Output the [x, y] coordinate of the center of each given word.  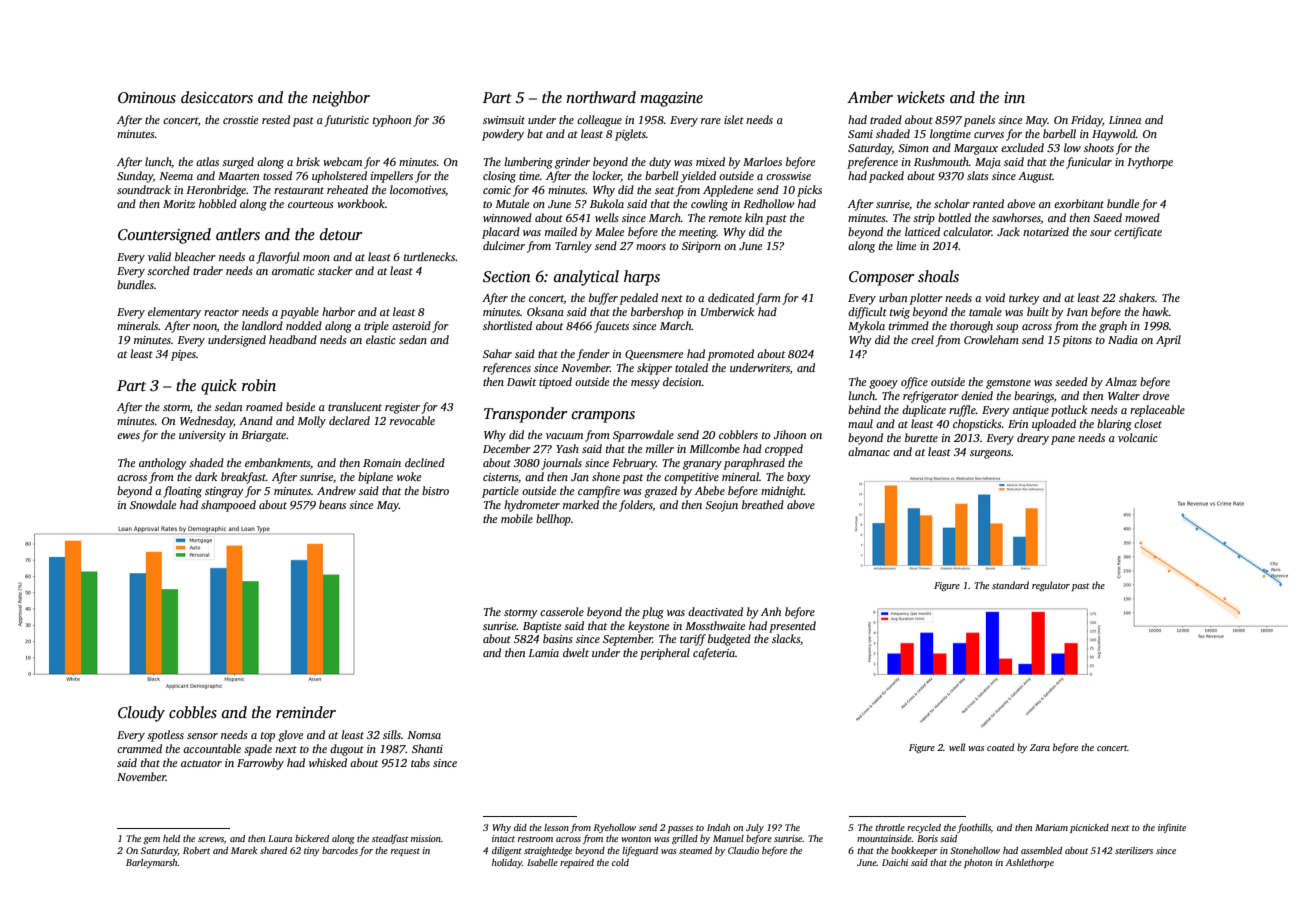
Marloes [762, 161]
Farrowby [260, 764]
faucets [611, 327]
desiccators [217, 97]
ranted [988, 203]
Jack [1008, 231]
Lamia [543, 653]
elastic [380, 339]
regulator [1051, 586]
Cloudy [141, 714]
